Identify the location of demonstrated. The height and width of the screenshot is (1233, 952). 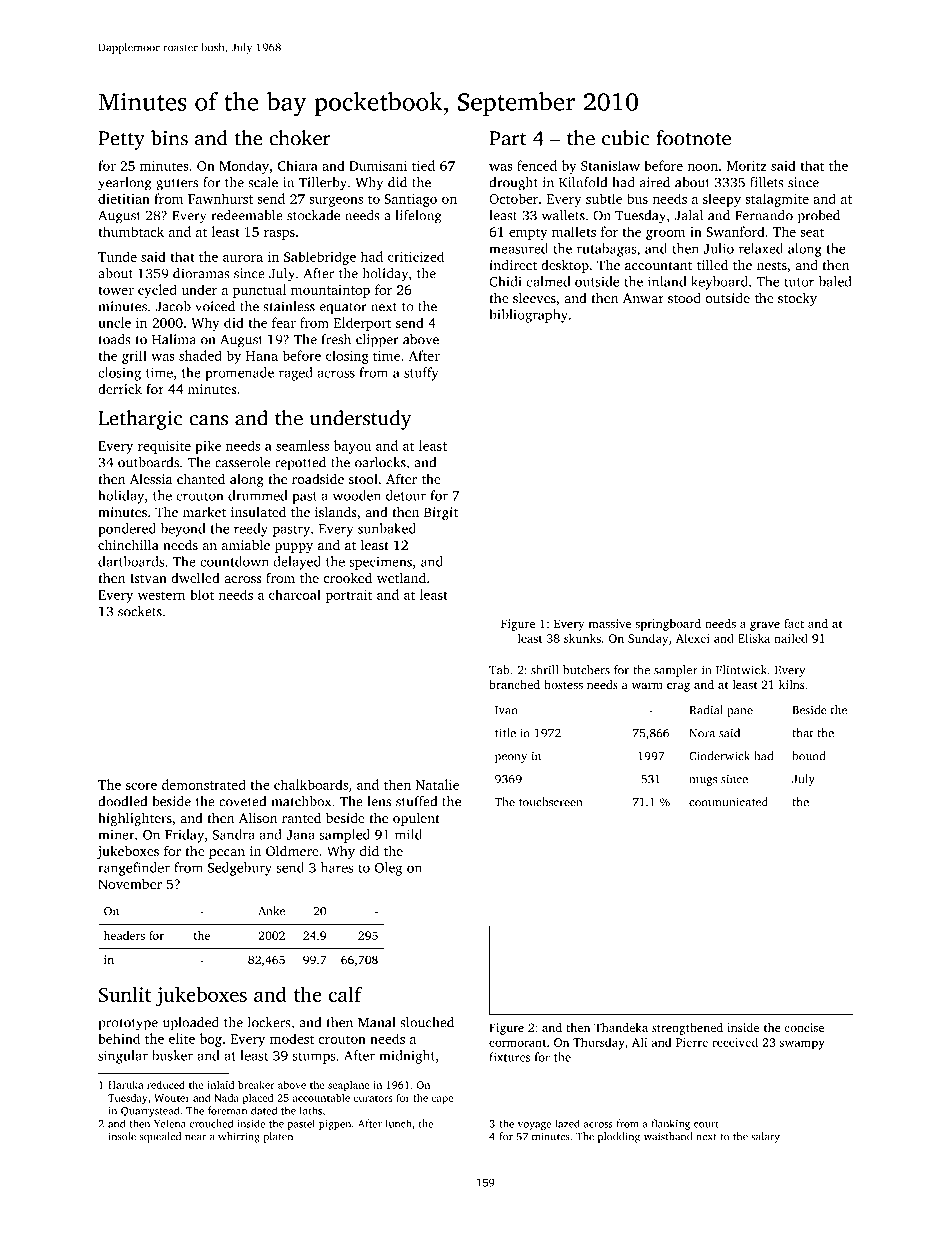
(204, 784).
